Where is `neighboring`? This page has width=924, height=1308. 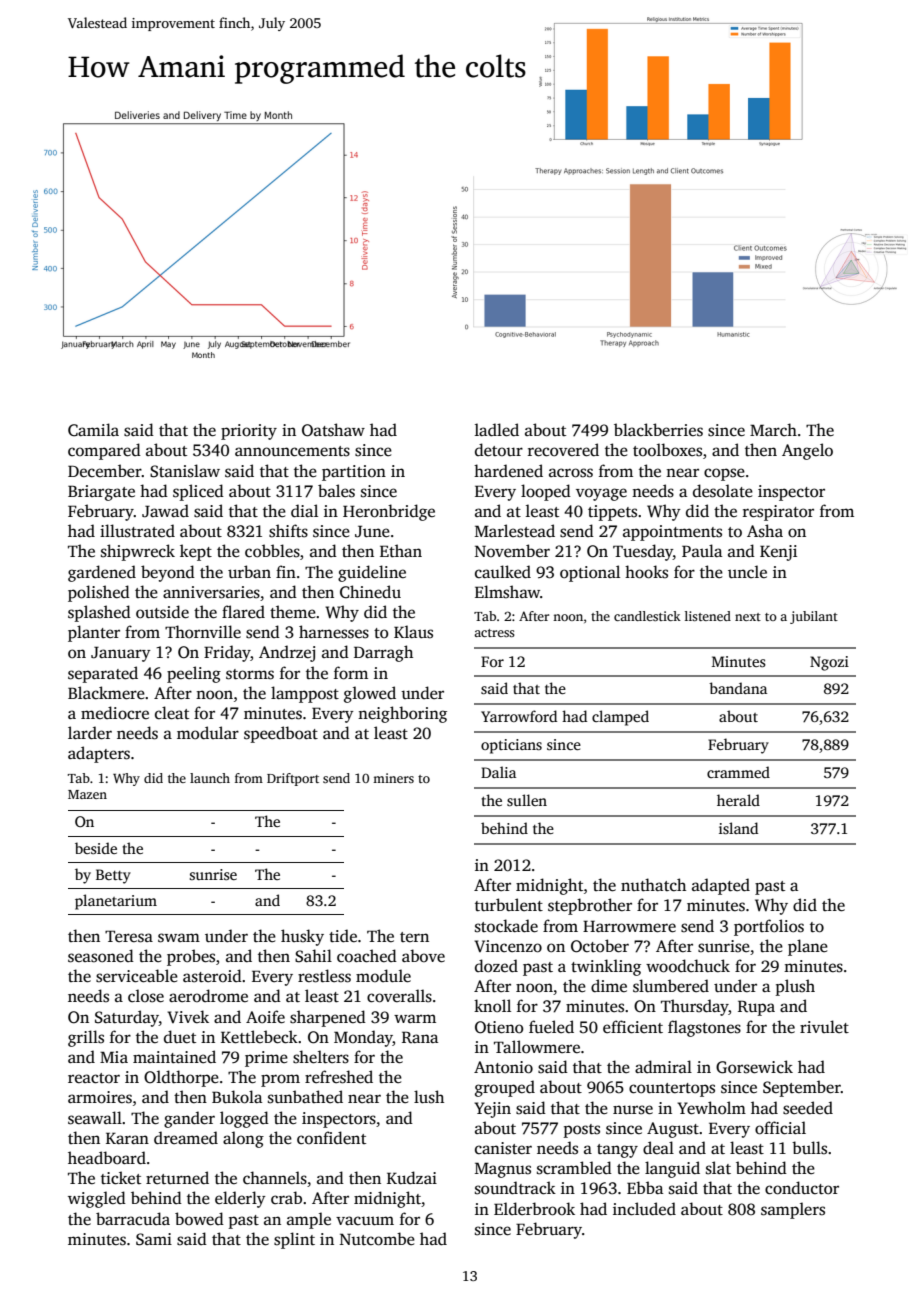 neighboring is located at coordinates (402, 714).
